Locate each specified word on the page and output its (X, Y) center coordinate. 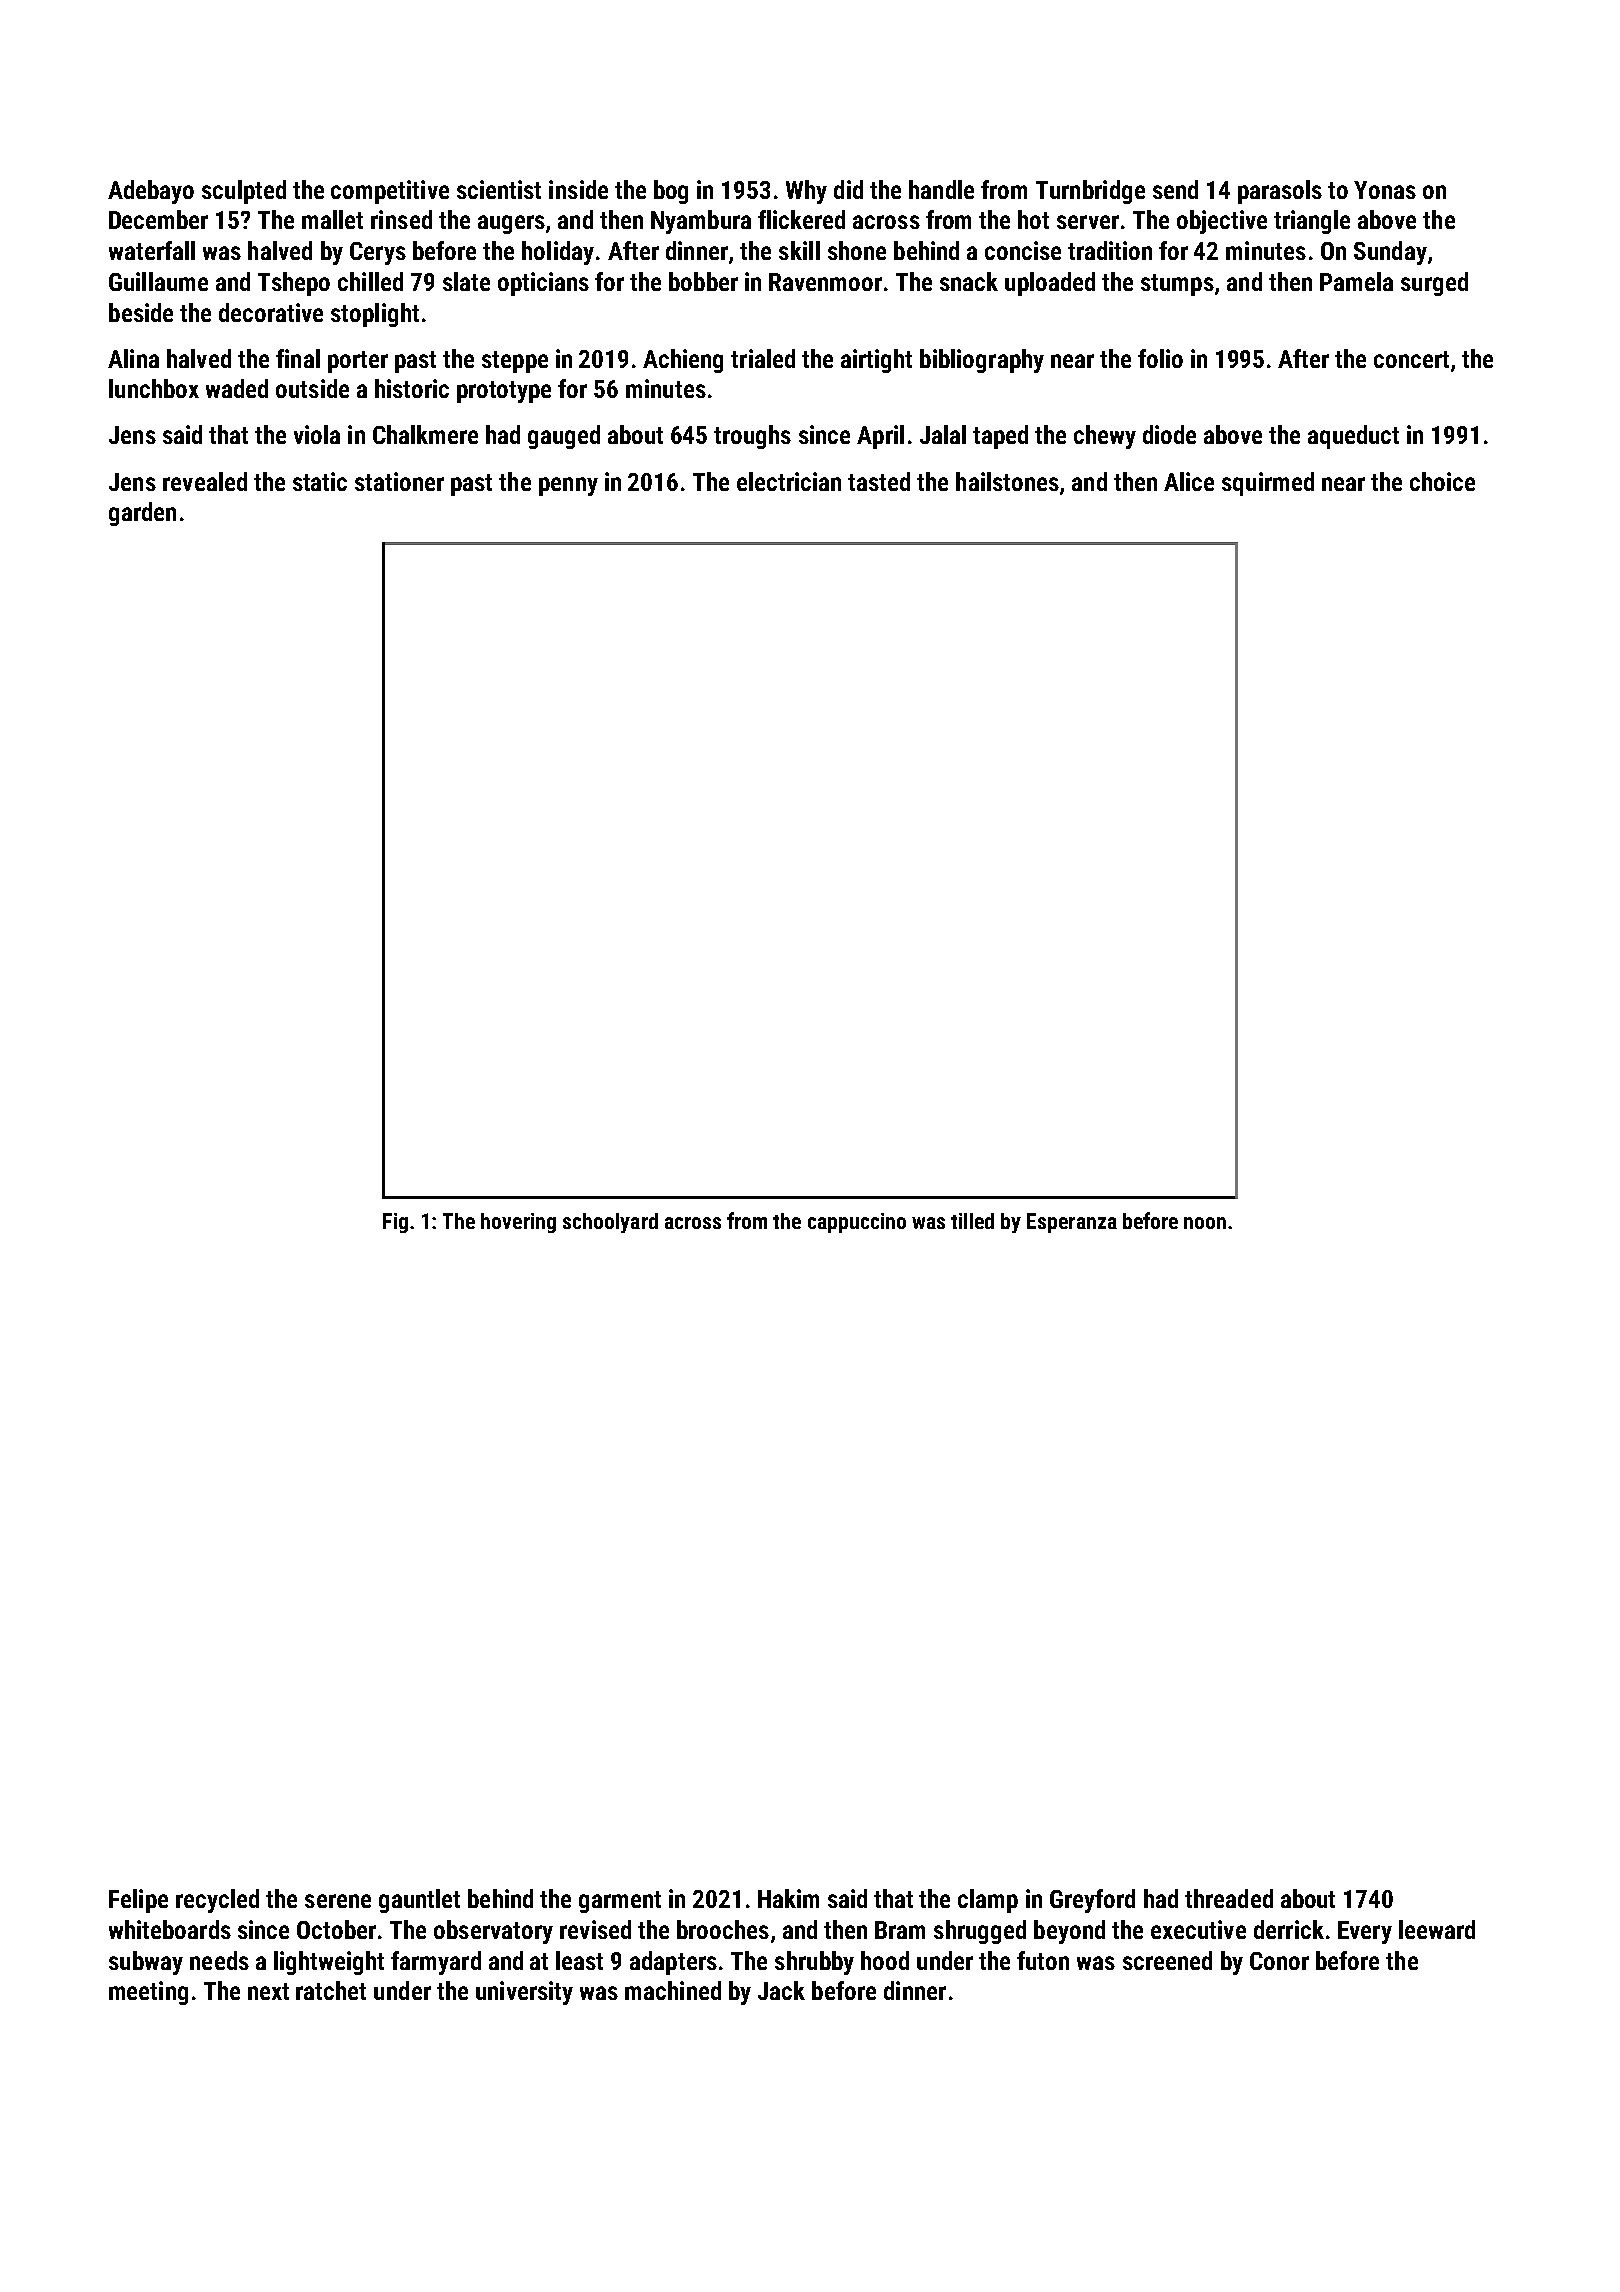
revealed (205, 481)
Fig (395, 1223)
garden (142, 514)
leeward (1437, 1929)
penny (568, 486)
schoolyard (610, 1223)
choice (1442, 481)
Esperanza (1072, 1223)
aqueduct (1353, 437)
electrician (789, 481)
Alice (1189, 481)
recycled (217, 1901)
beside (141, 312)
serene (338, 1901)
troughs (752, 437)
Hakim (788, 1898)
